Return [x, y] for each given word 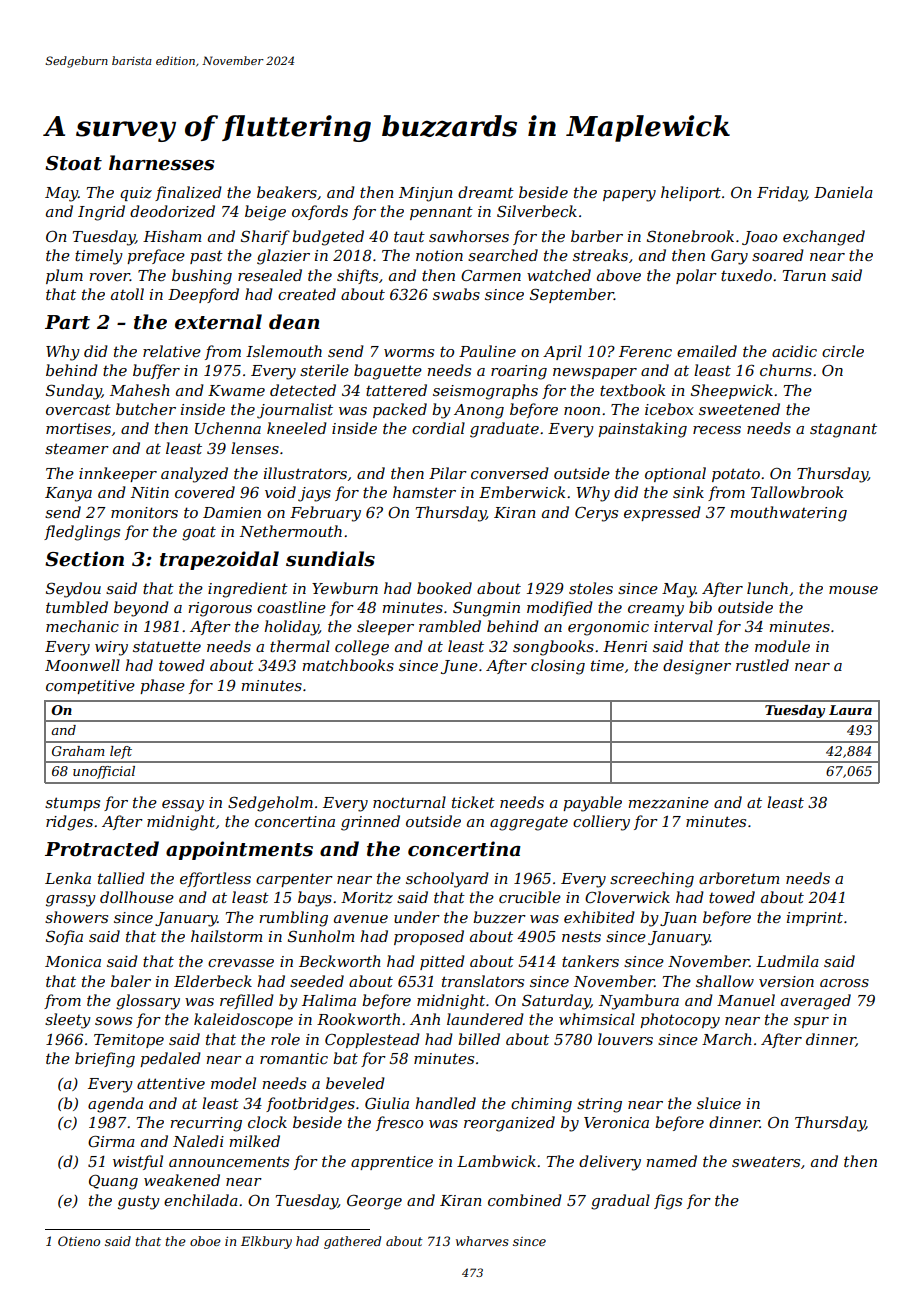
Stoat [73, 163]
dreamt [486, 192]
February [325, 514]
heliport [691, 193]
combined [525, 1200]
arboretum [739, 878]
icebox [669, 409]
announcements [229, 1161]
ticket [473, 802]
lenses [255, 448]
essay [183, 806]
